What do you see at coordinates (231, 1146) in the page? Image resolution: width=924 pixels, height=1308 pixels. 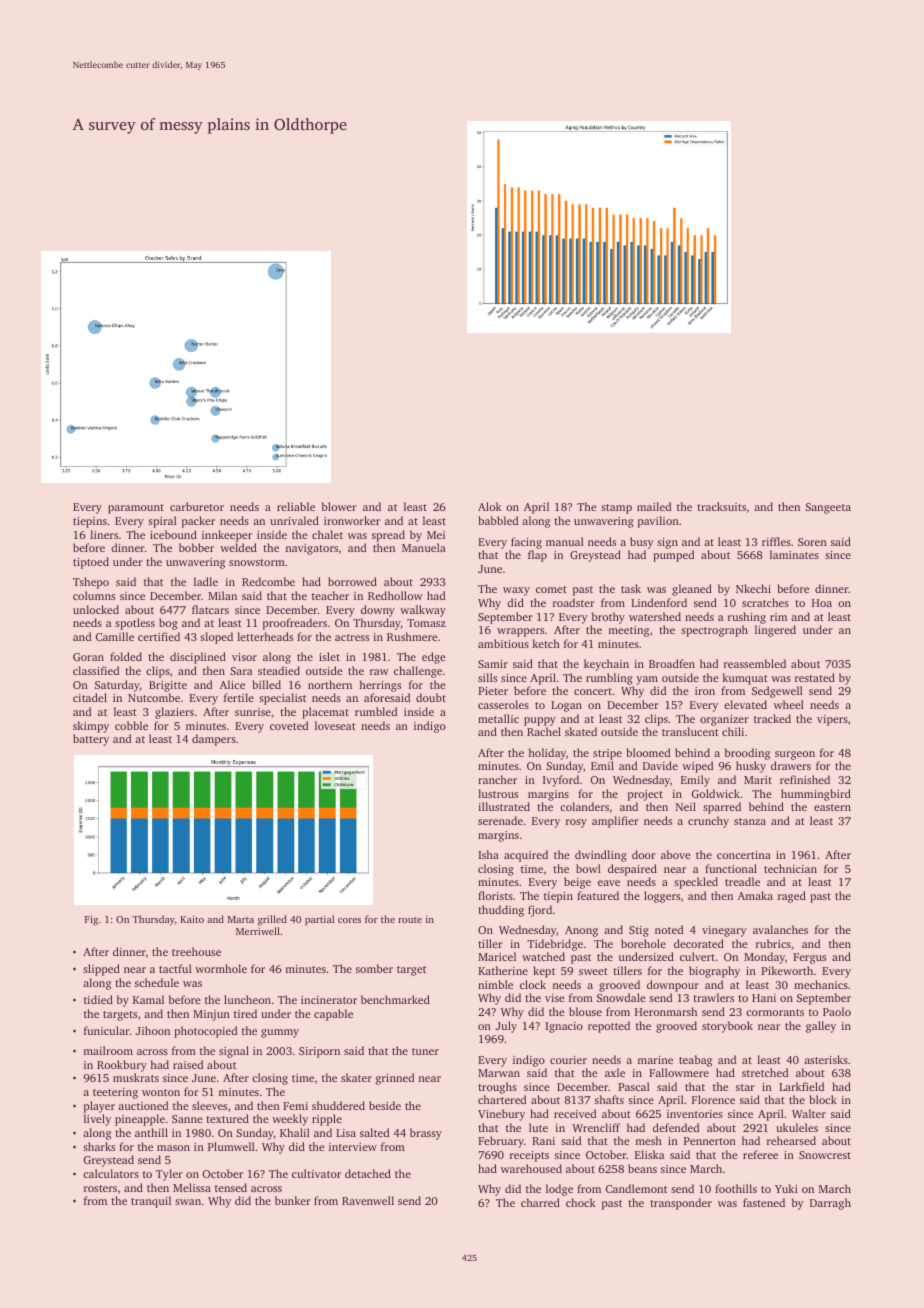 I see `Plumwell` at bounding box center [231, 1146].
